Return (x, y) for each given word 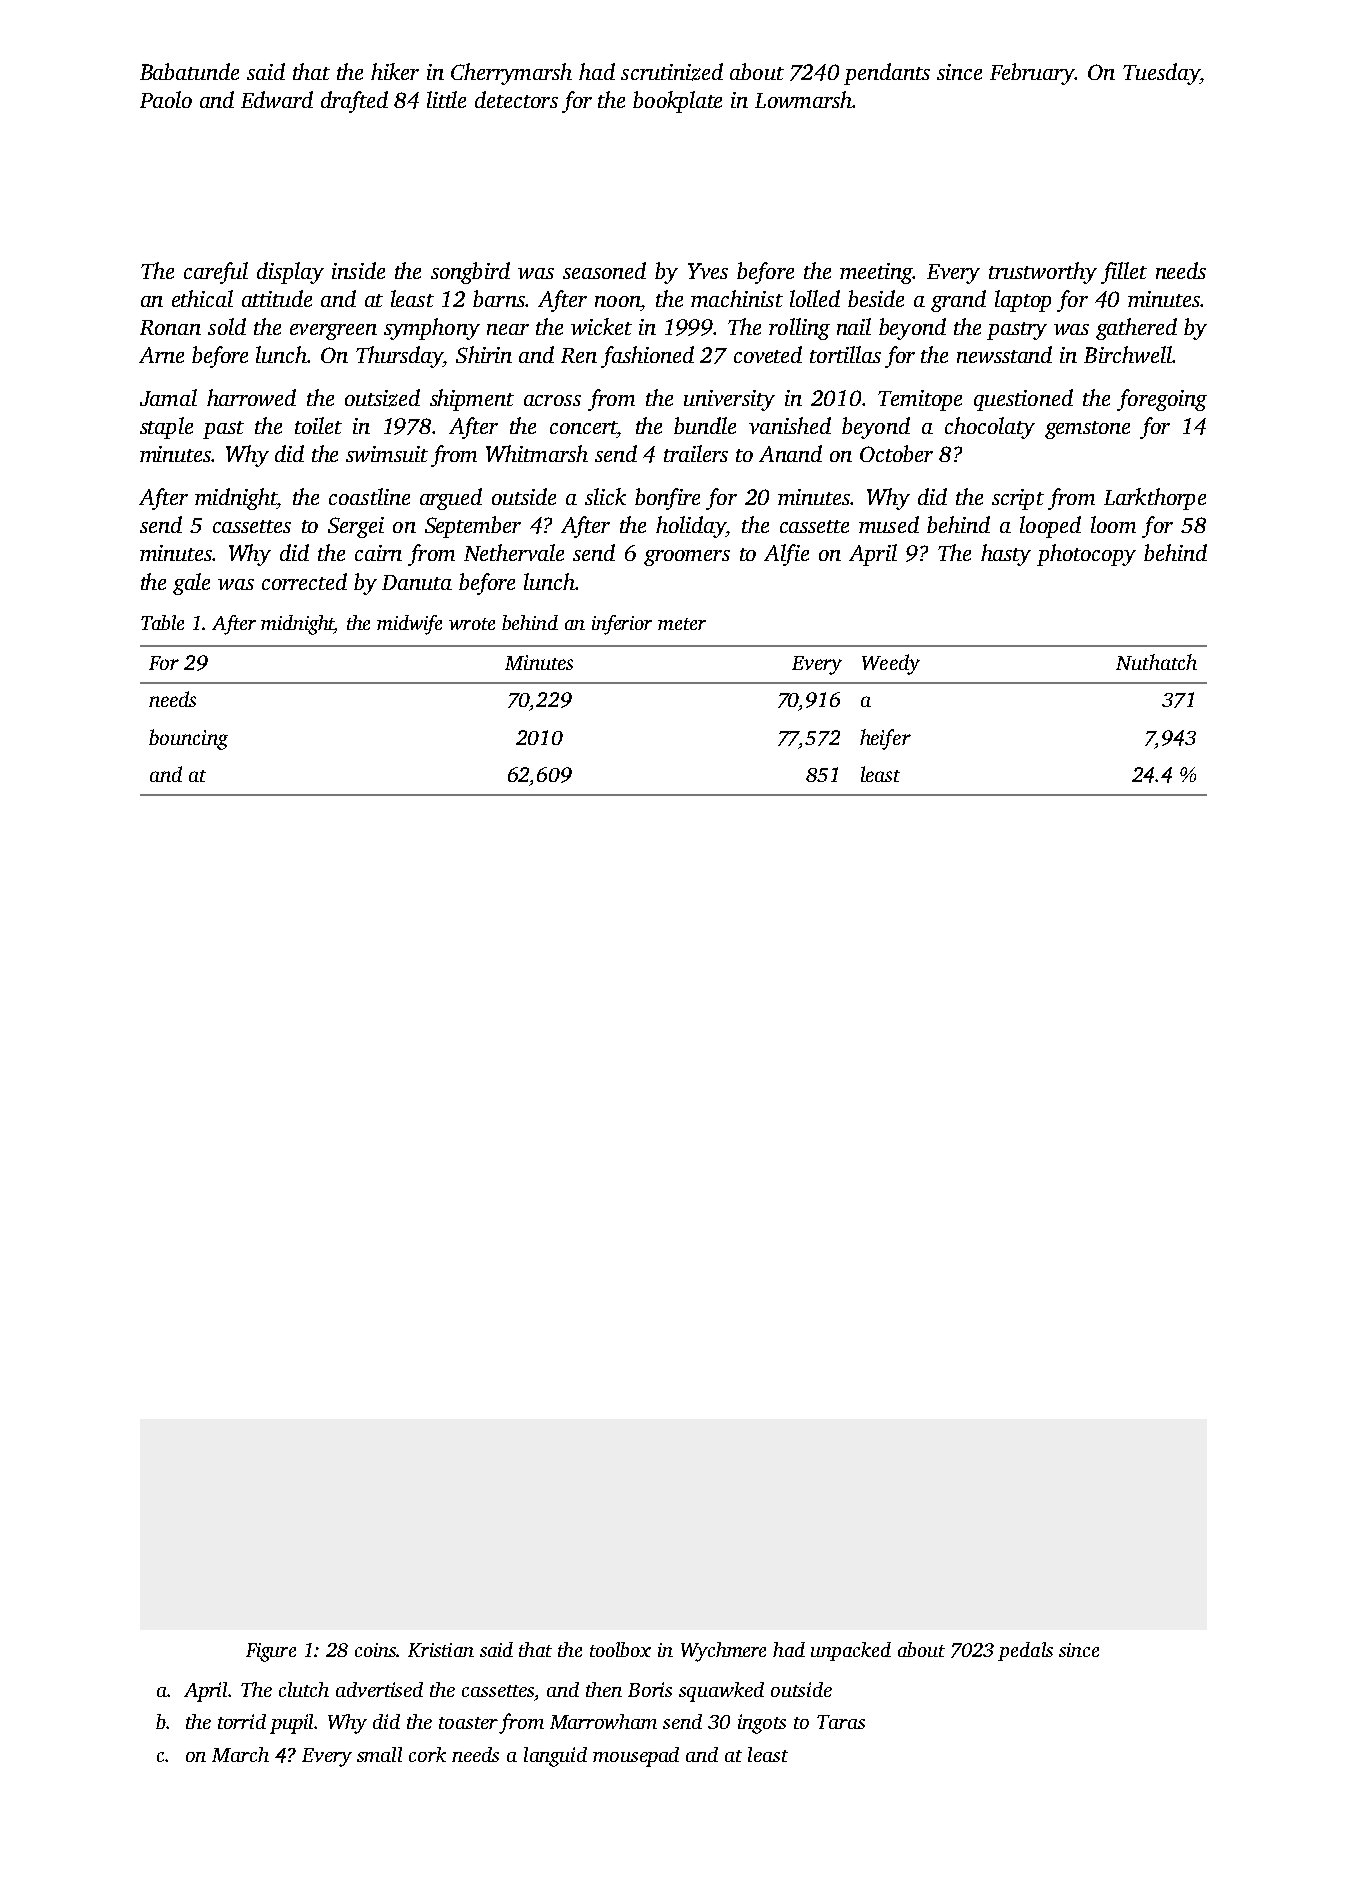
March (240, 1754)
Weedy (891, 664)
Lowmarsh (804, 99)
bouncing (188, 739)
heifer (885, 739)
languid (555, 1757)
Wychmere (723, 1652)
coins (375, 1650)
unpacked (851, 1651)
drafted (354, 102)
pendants (887, 74)
